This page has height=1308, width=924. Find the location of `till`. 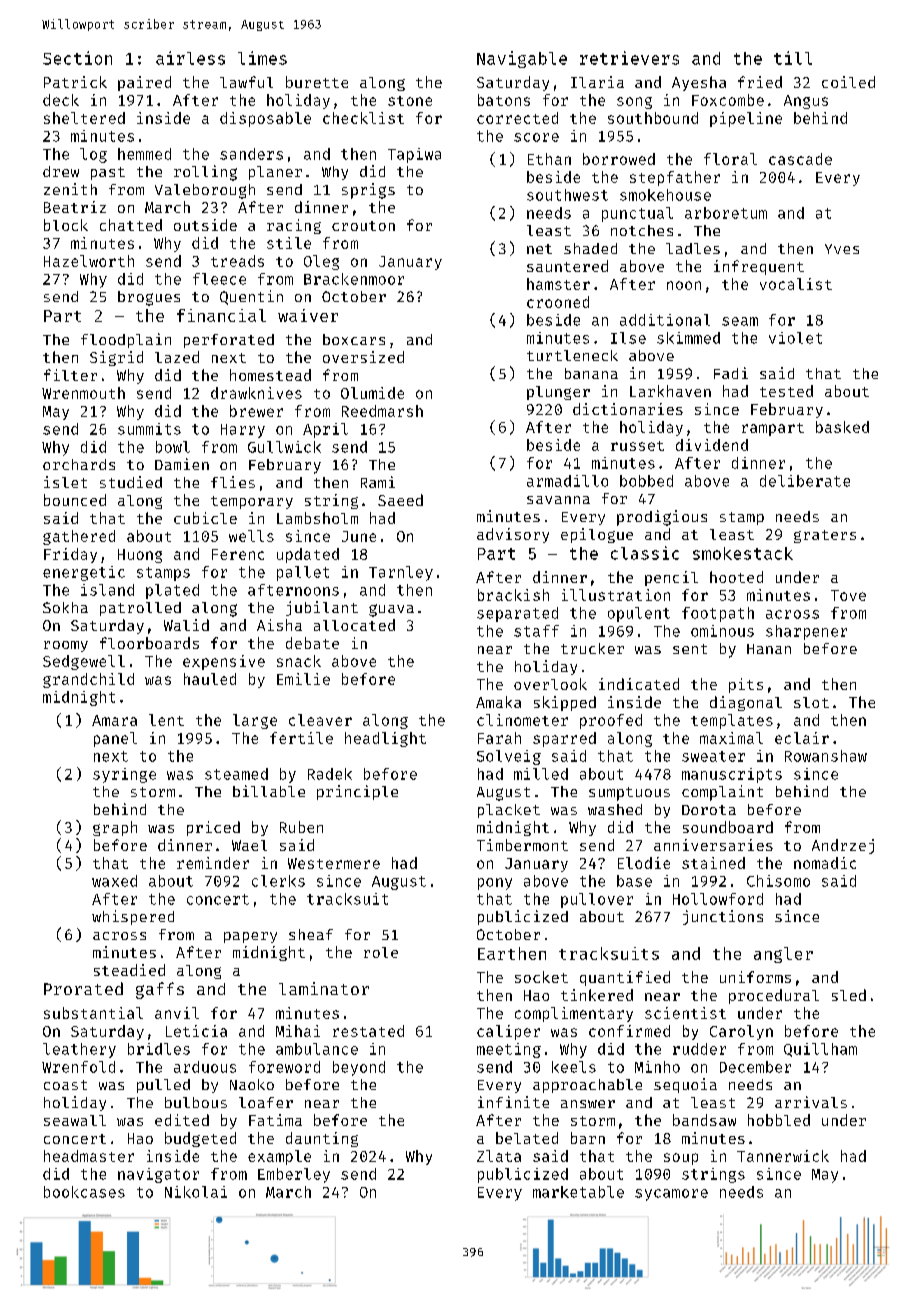

till is located at coordinates (793, 58).
